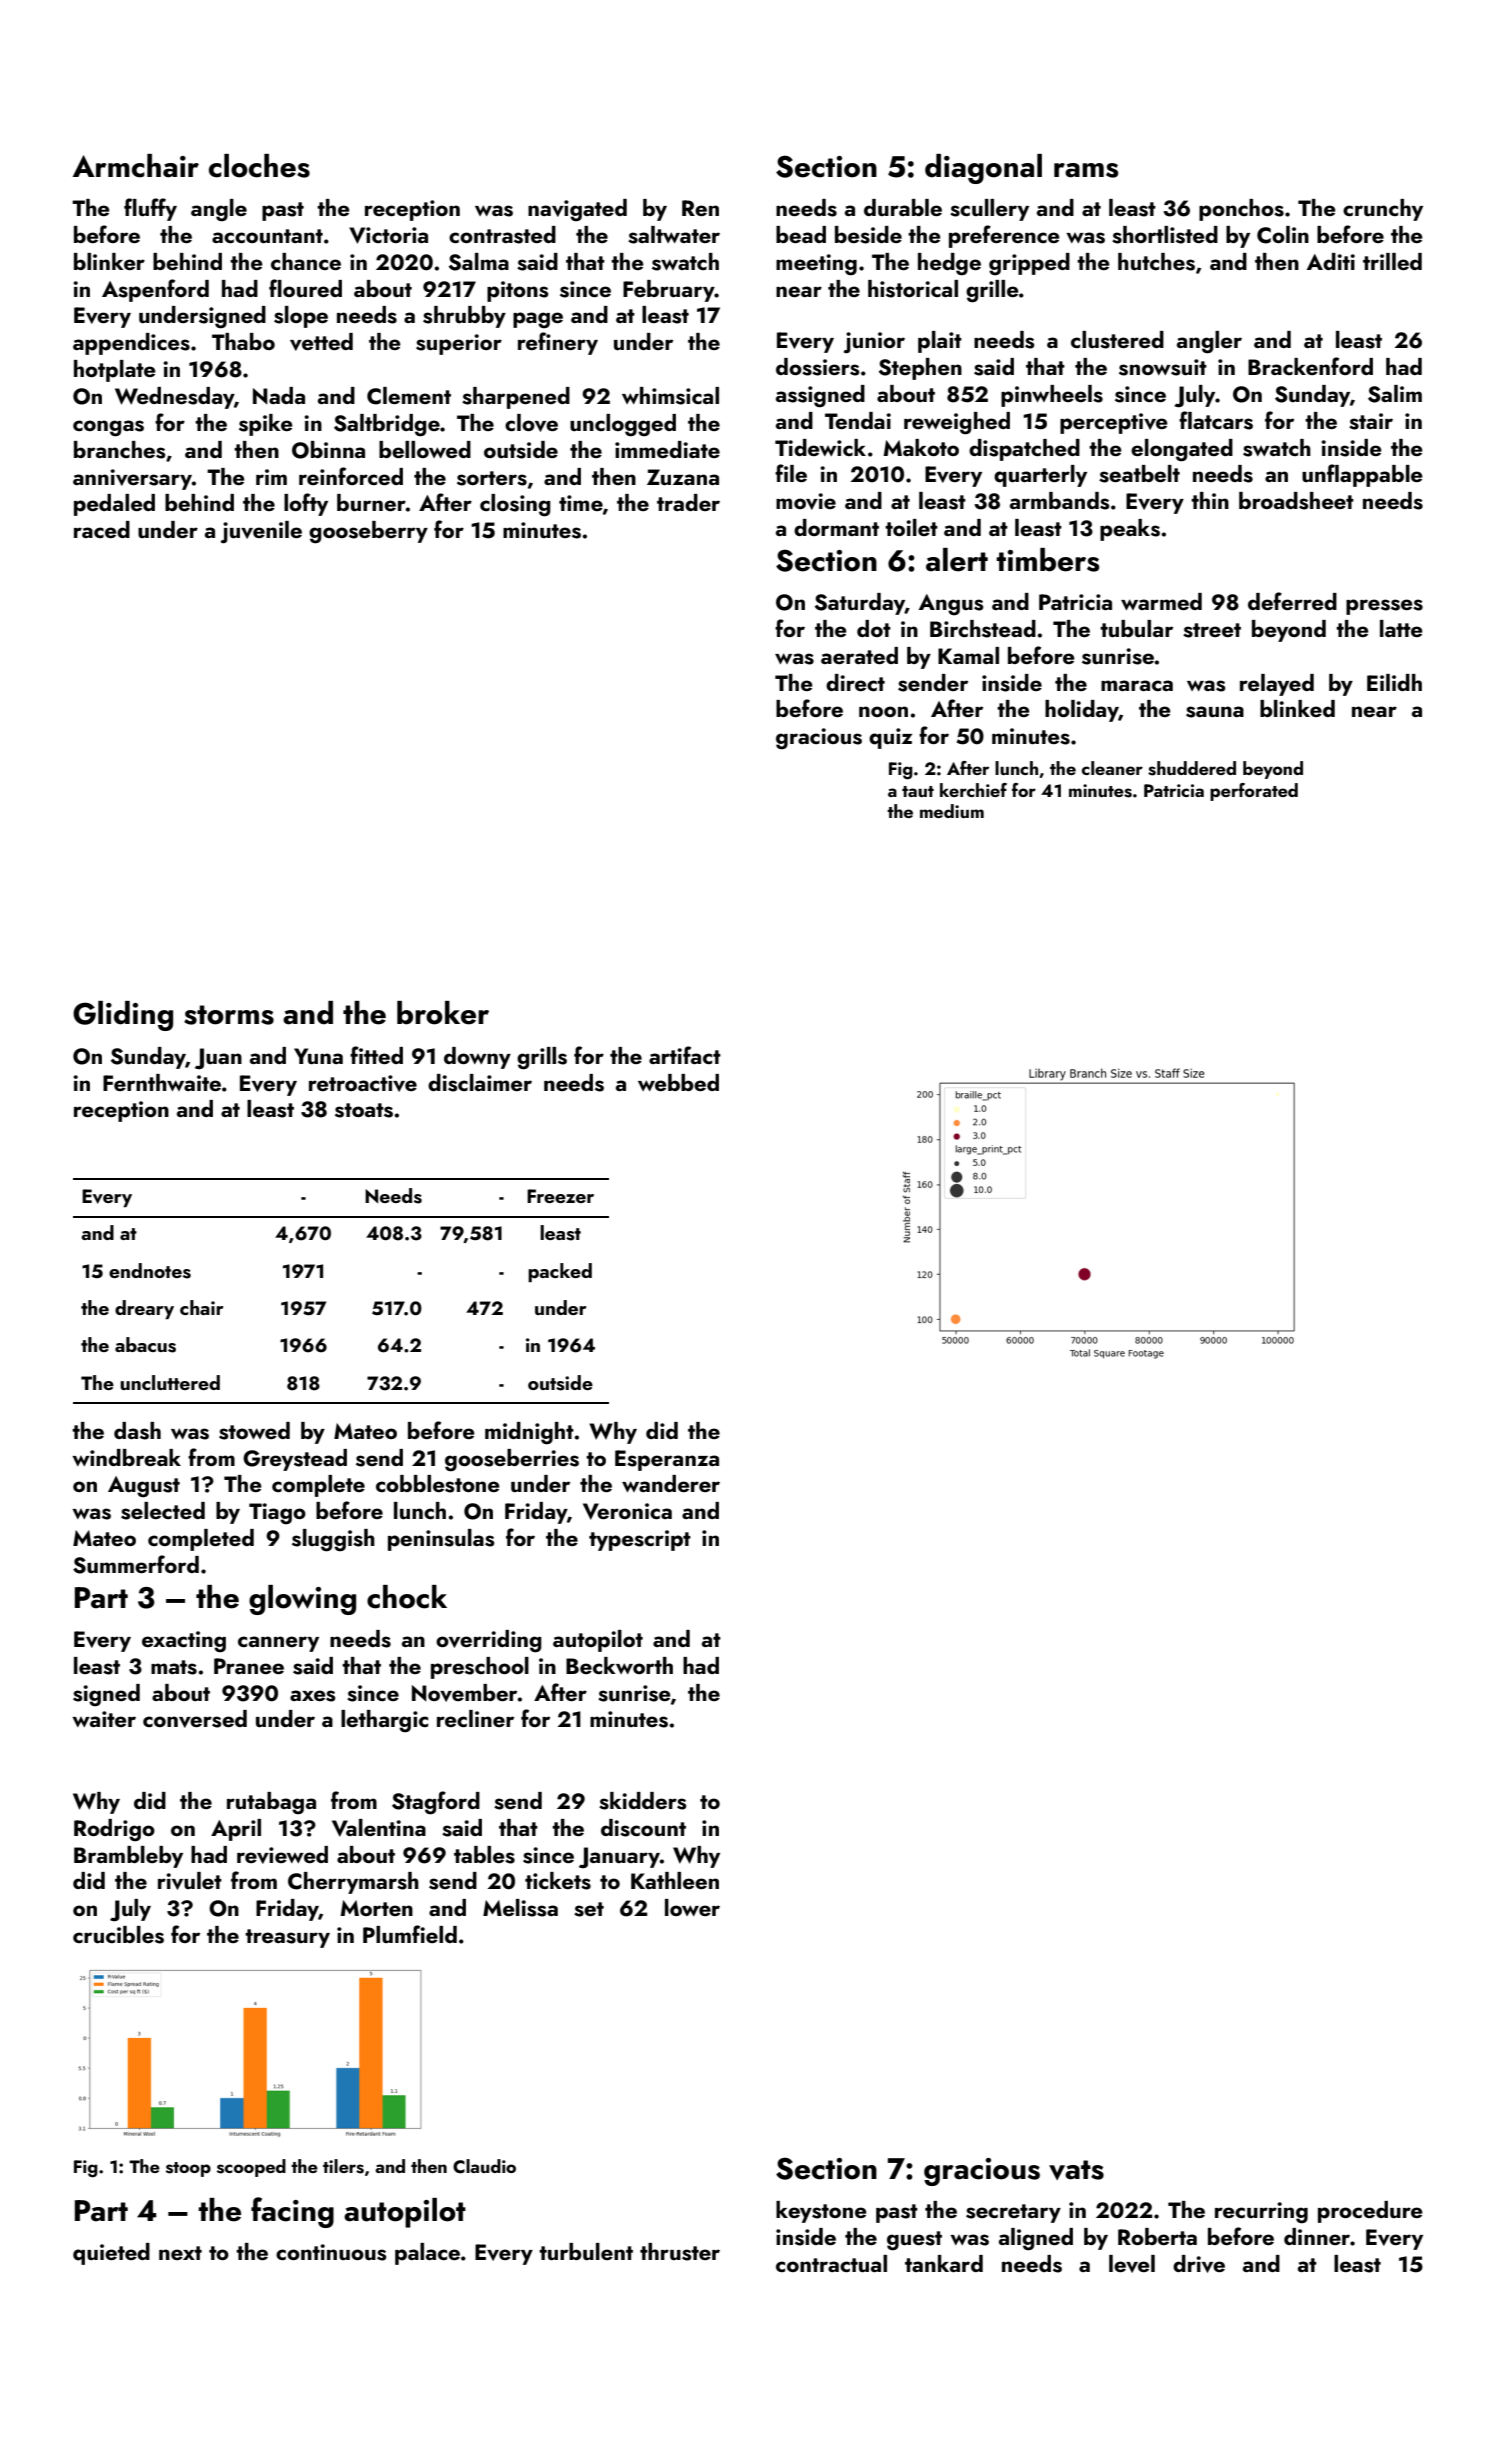 Image resolution: width=1496 pixels, height=2464 pixels. Describe the element at coordinates (259, 166) in the screenshot. I see `cloches` at that location.
